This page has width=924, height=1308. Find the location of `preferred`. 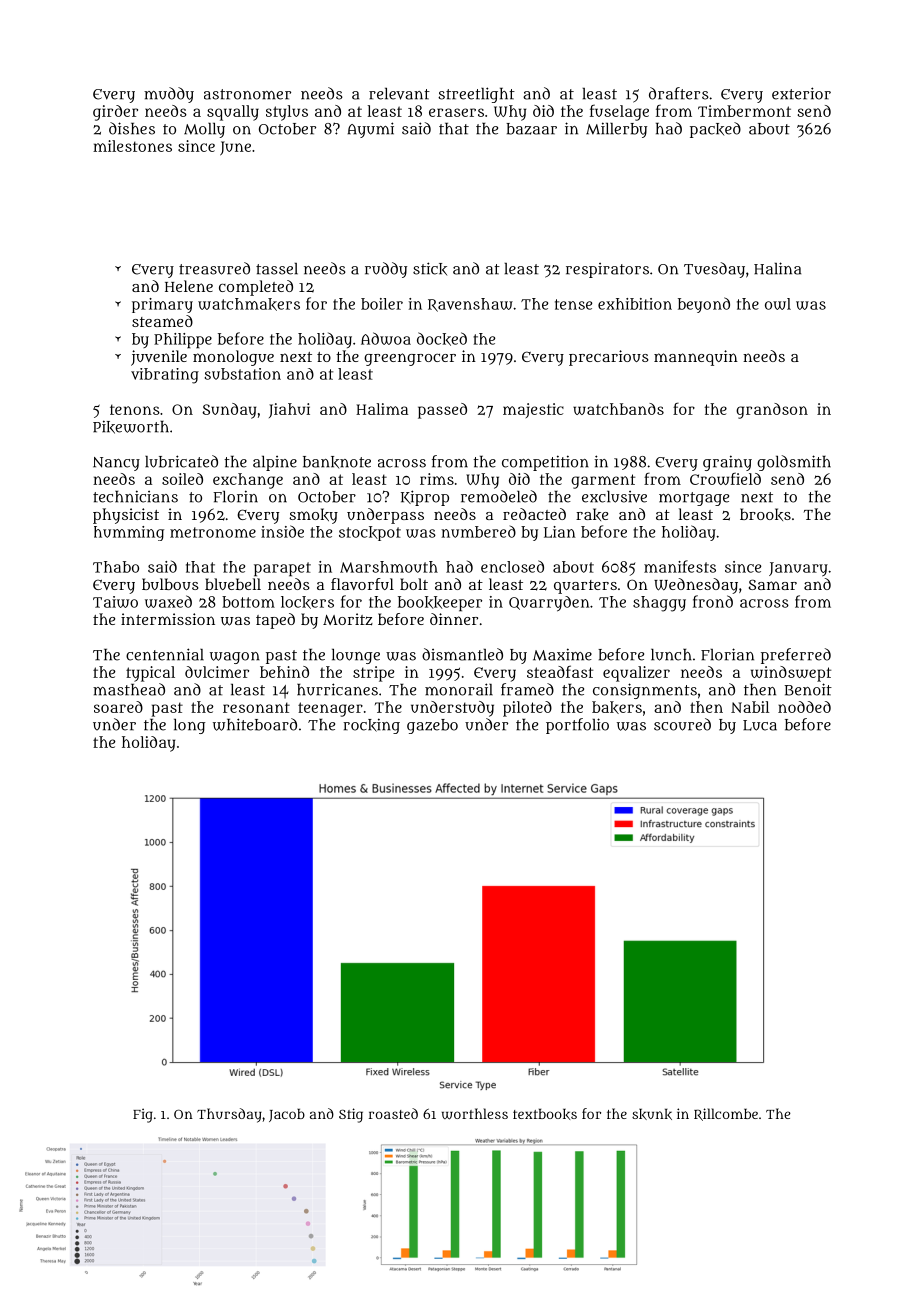

preferred is located at coordinates (796, 656).
